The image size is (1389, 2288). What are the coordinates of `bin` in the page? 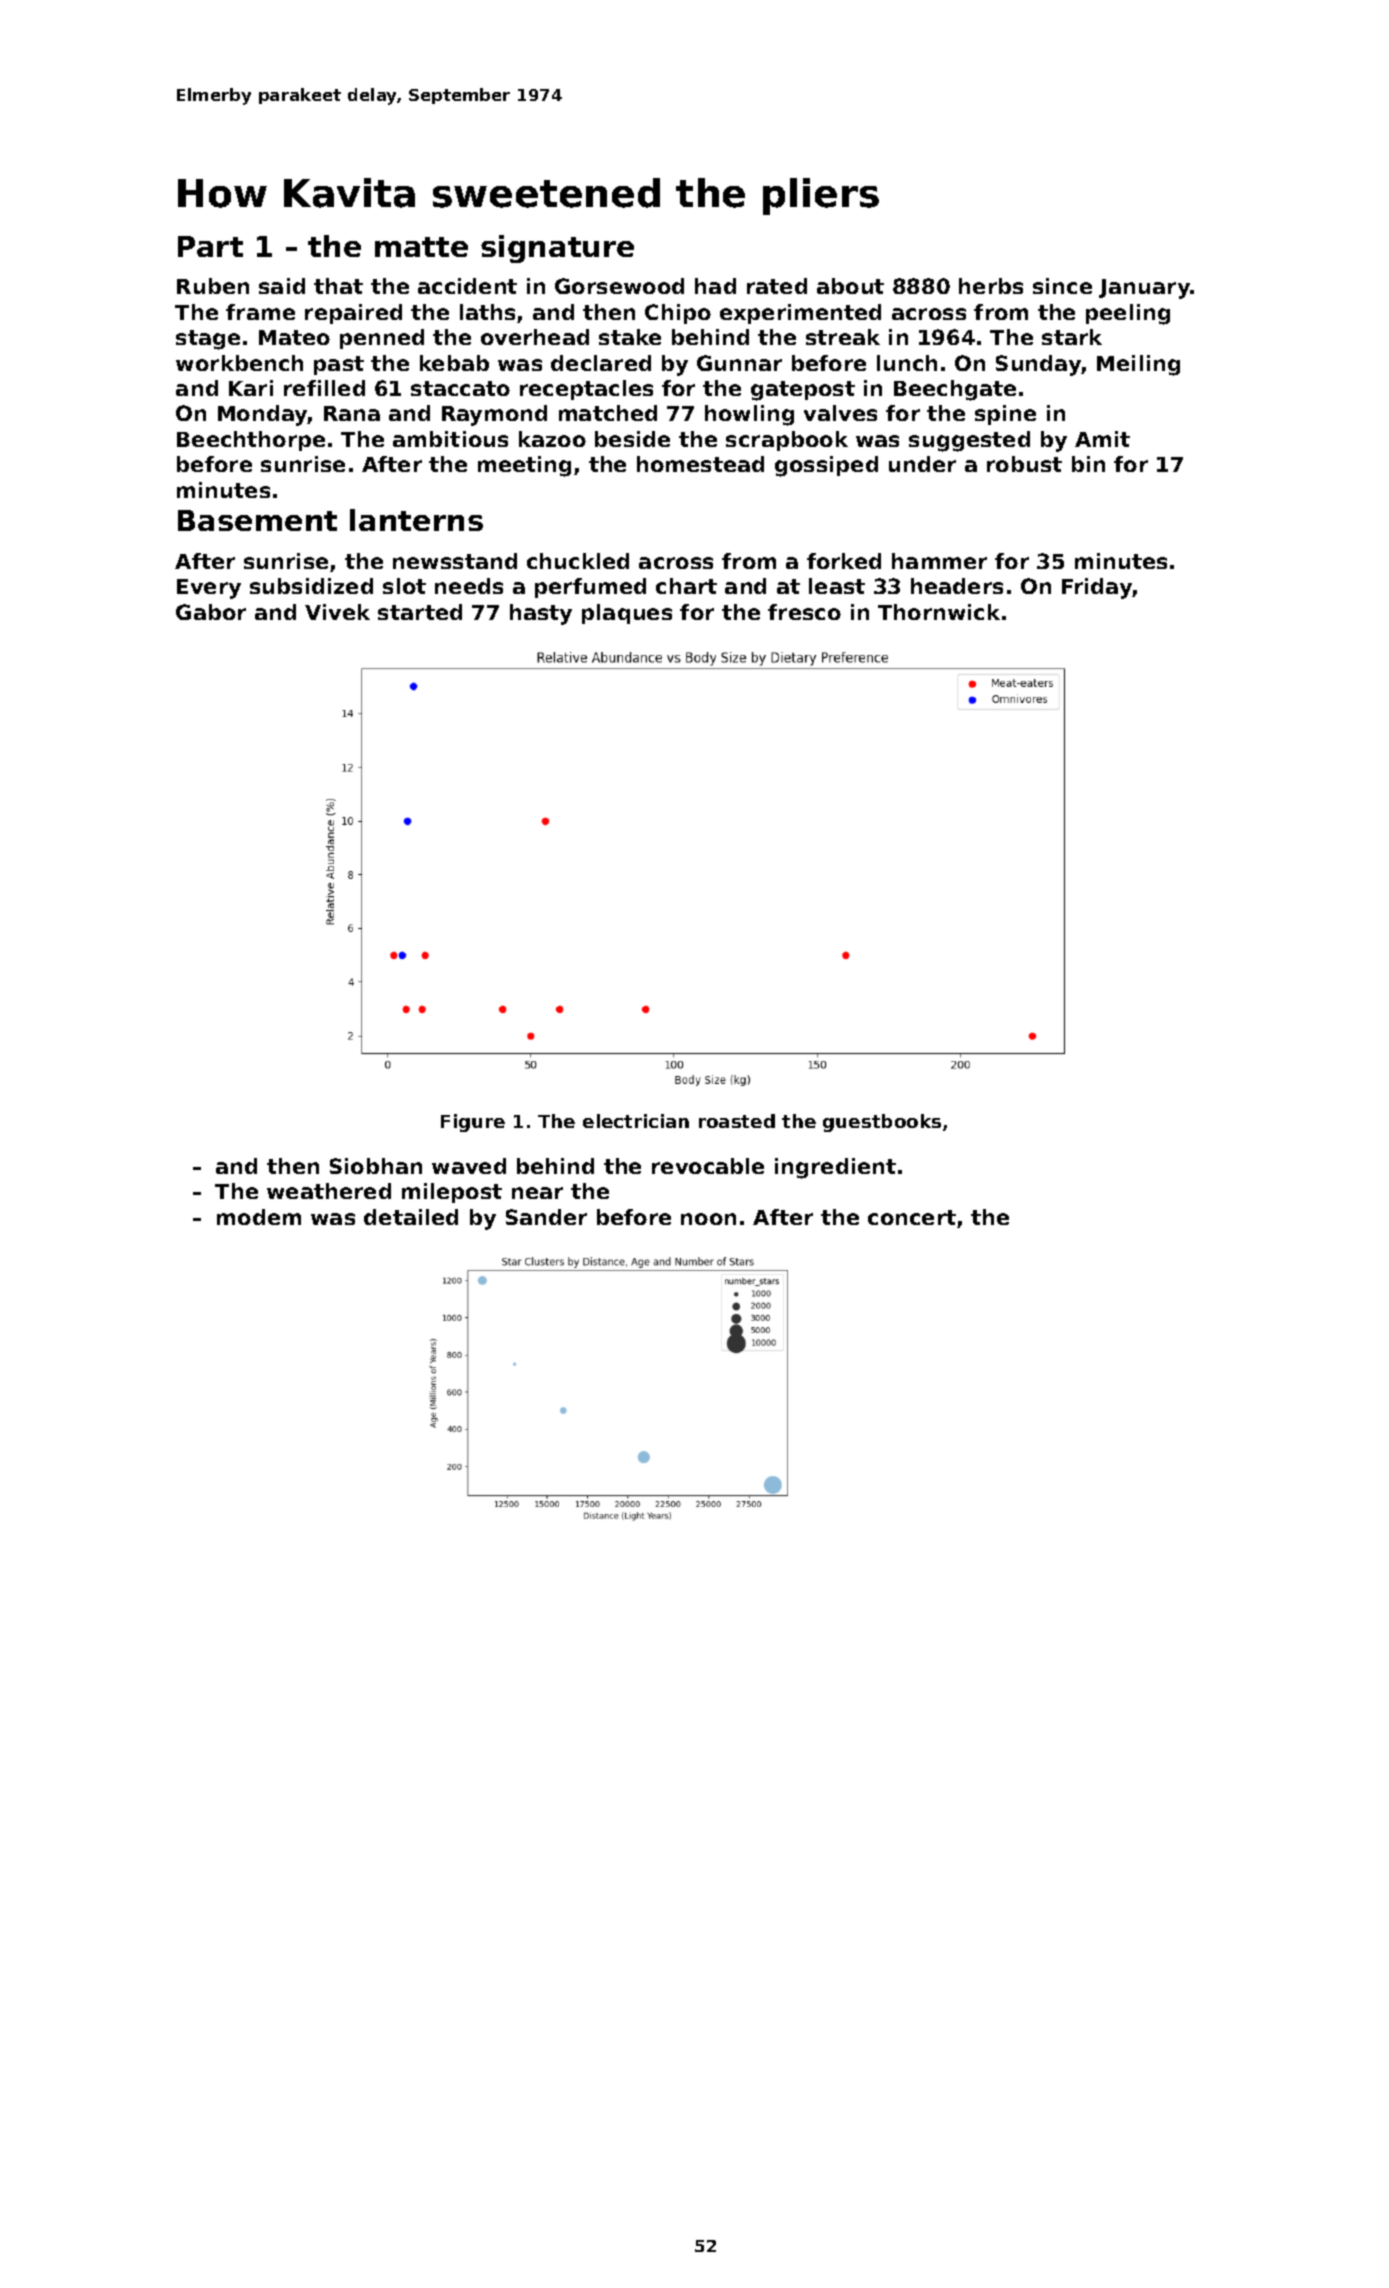 It's located at (1088, 464).
